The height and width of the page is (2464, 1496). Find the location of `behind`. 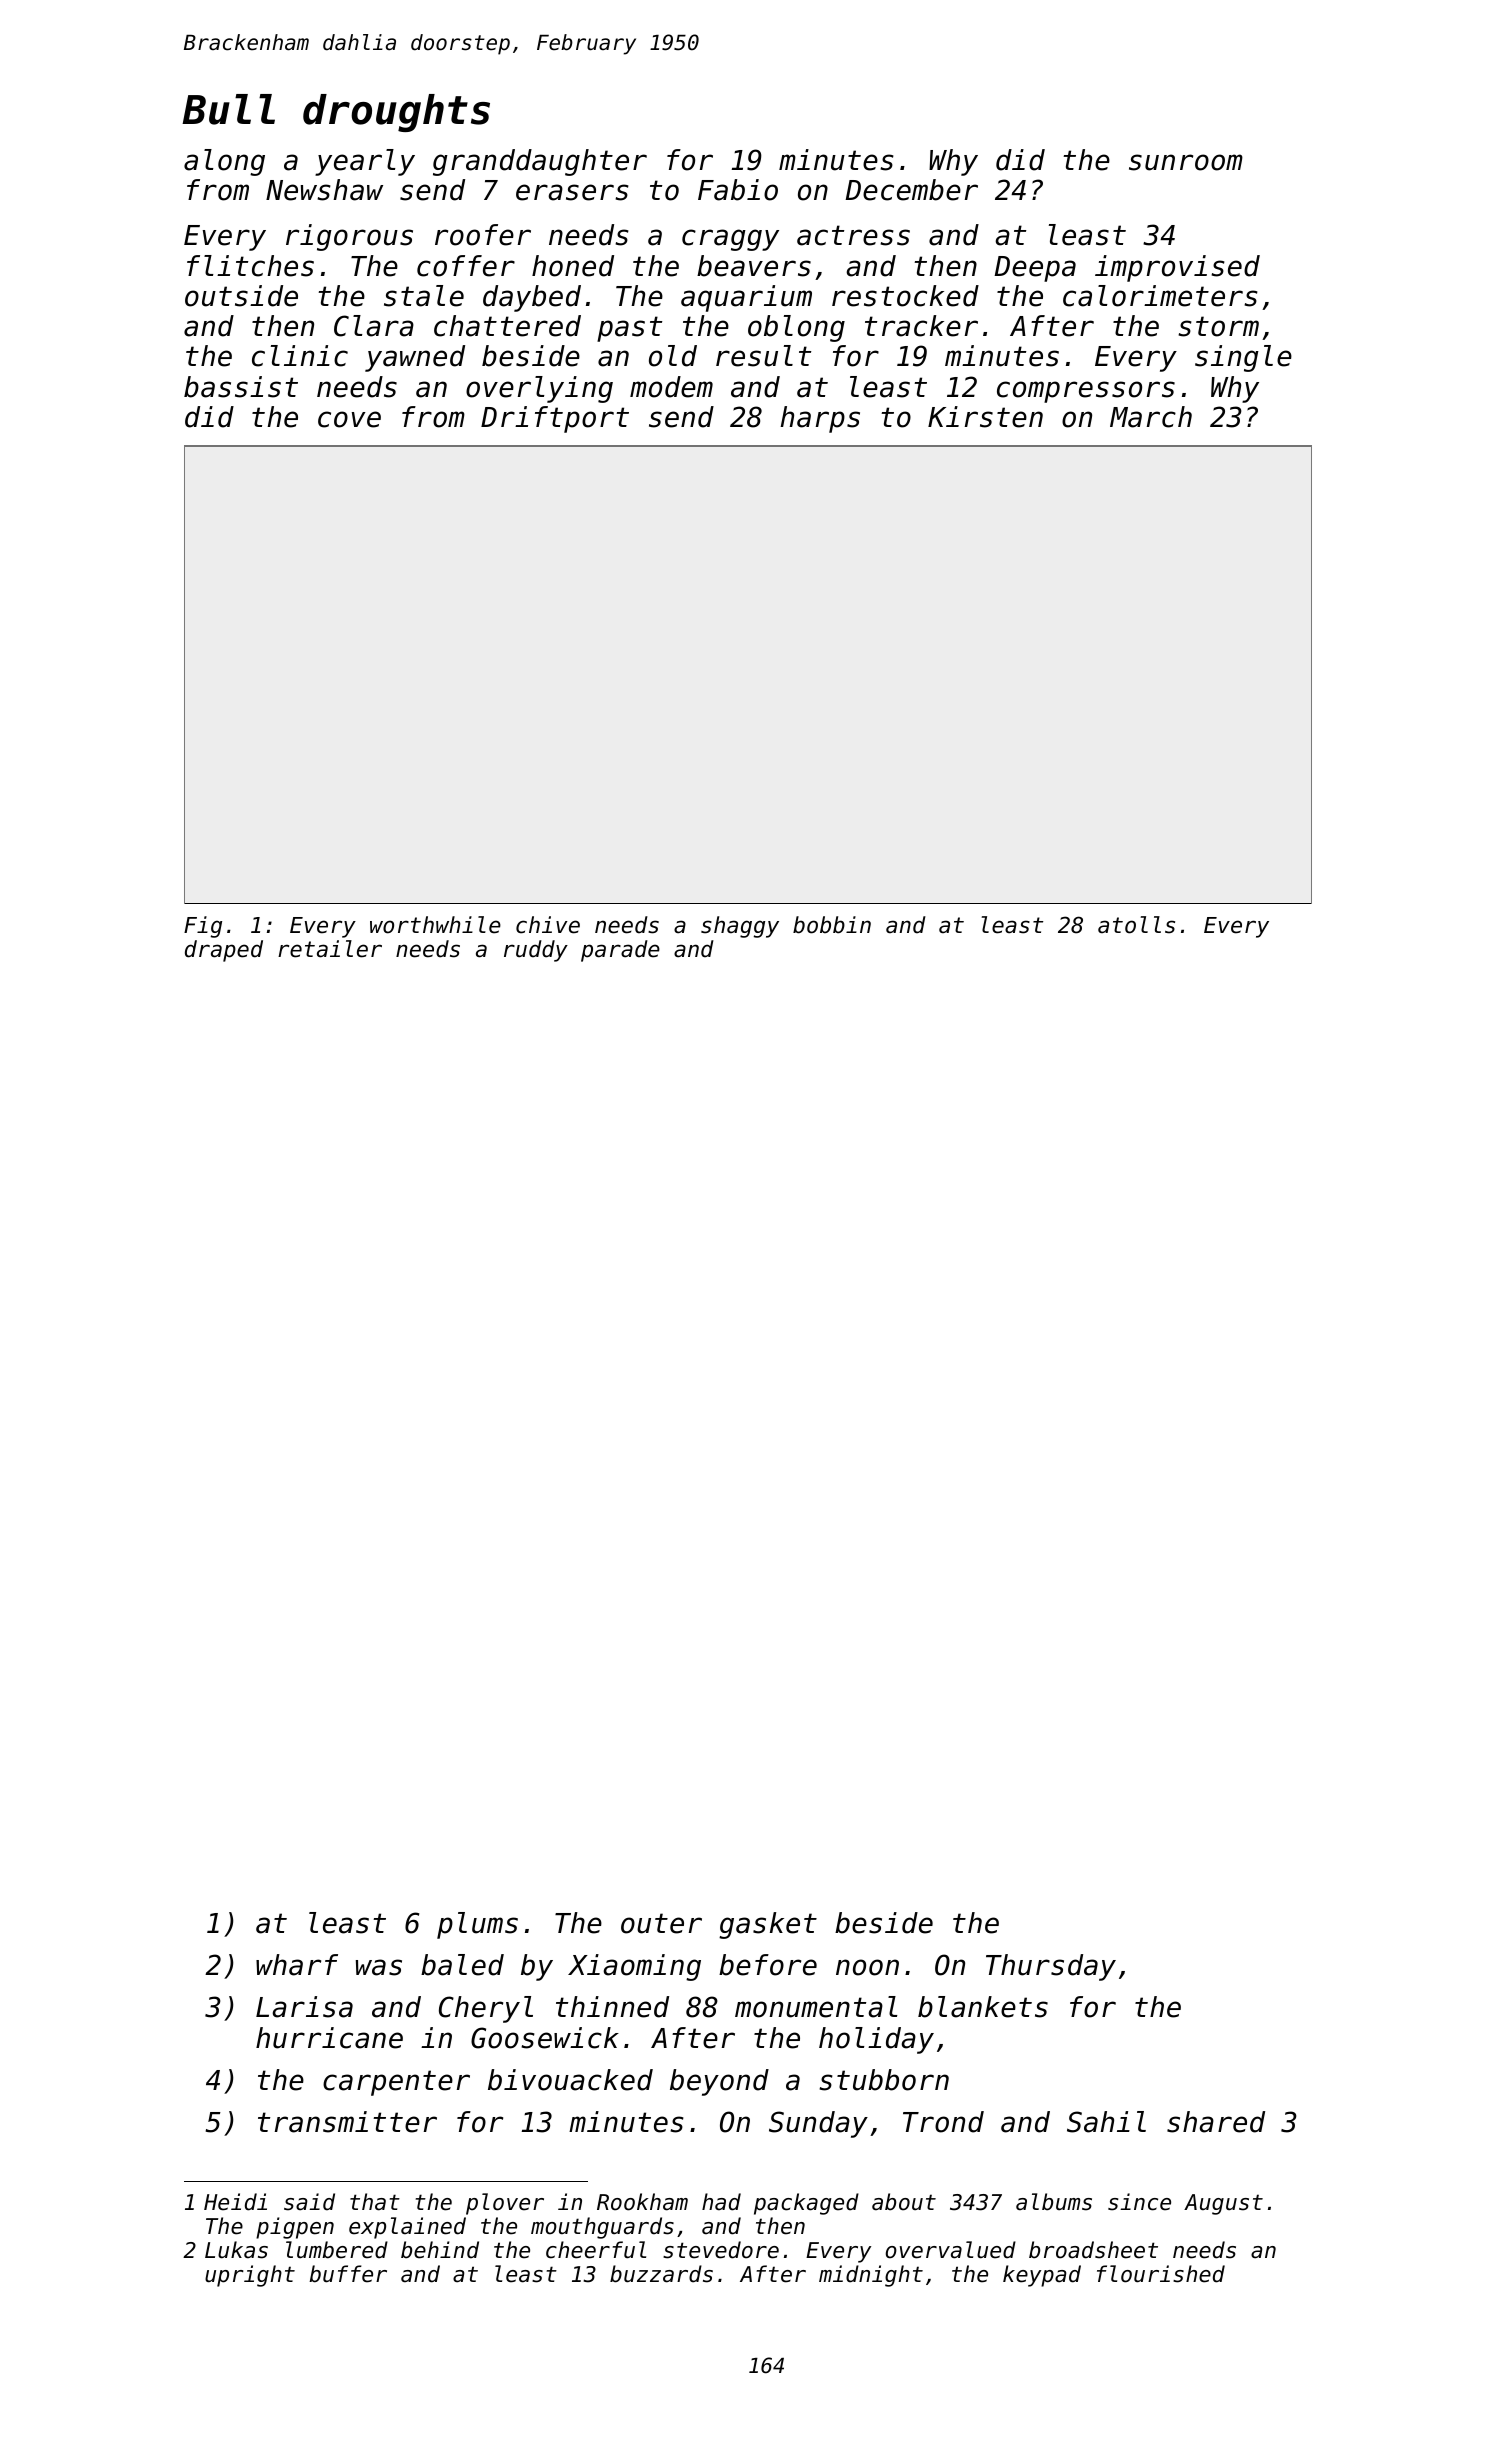

behind is located at coordinates (440, 2250).
